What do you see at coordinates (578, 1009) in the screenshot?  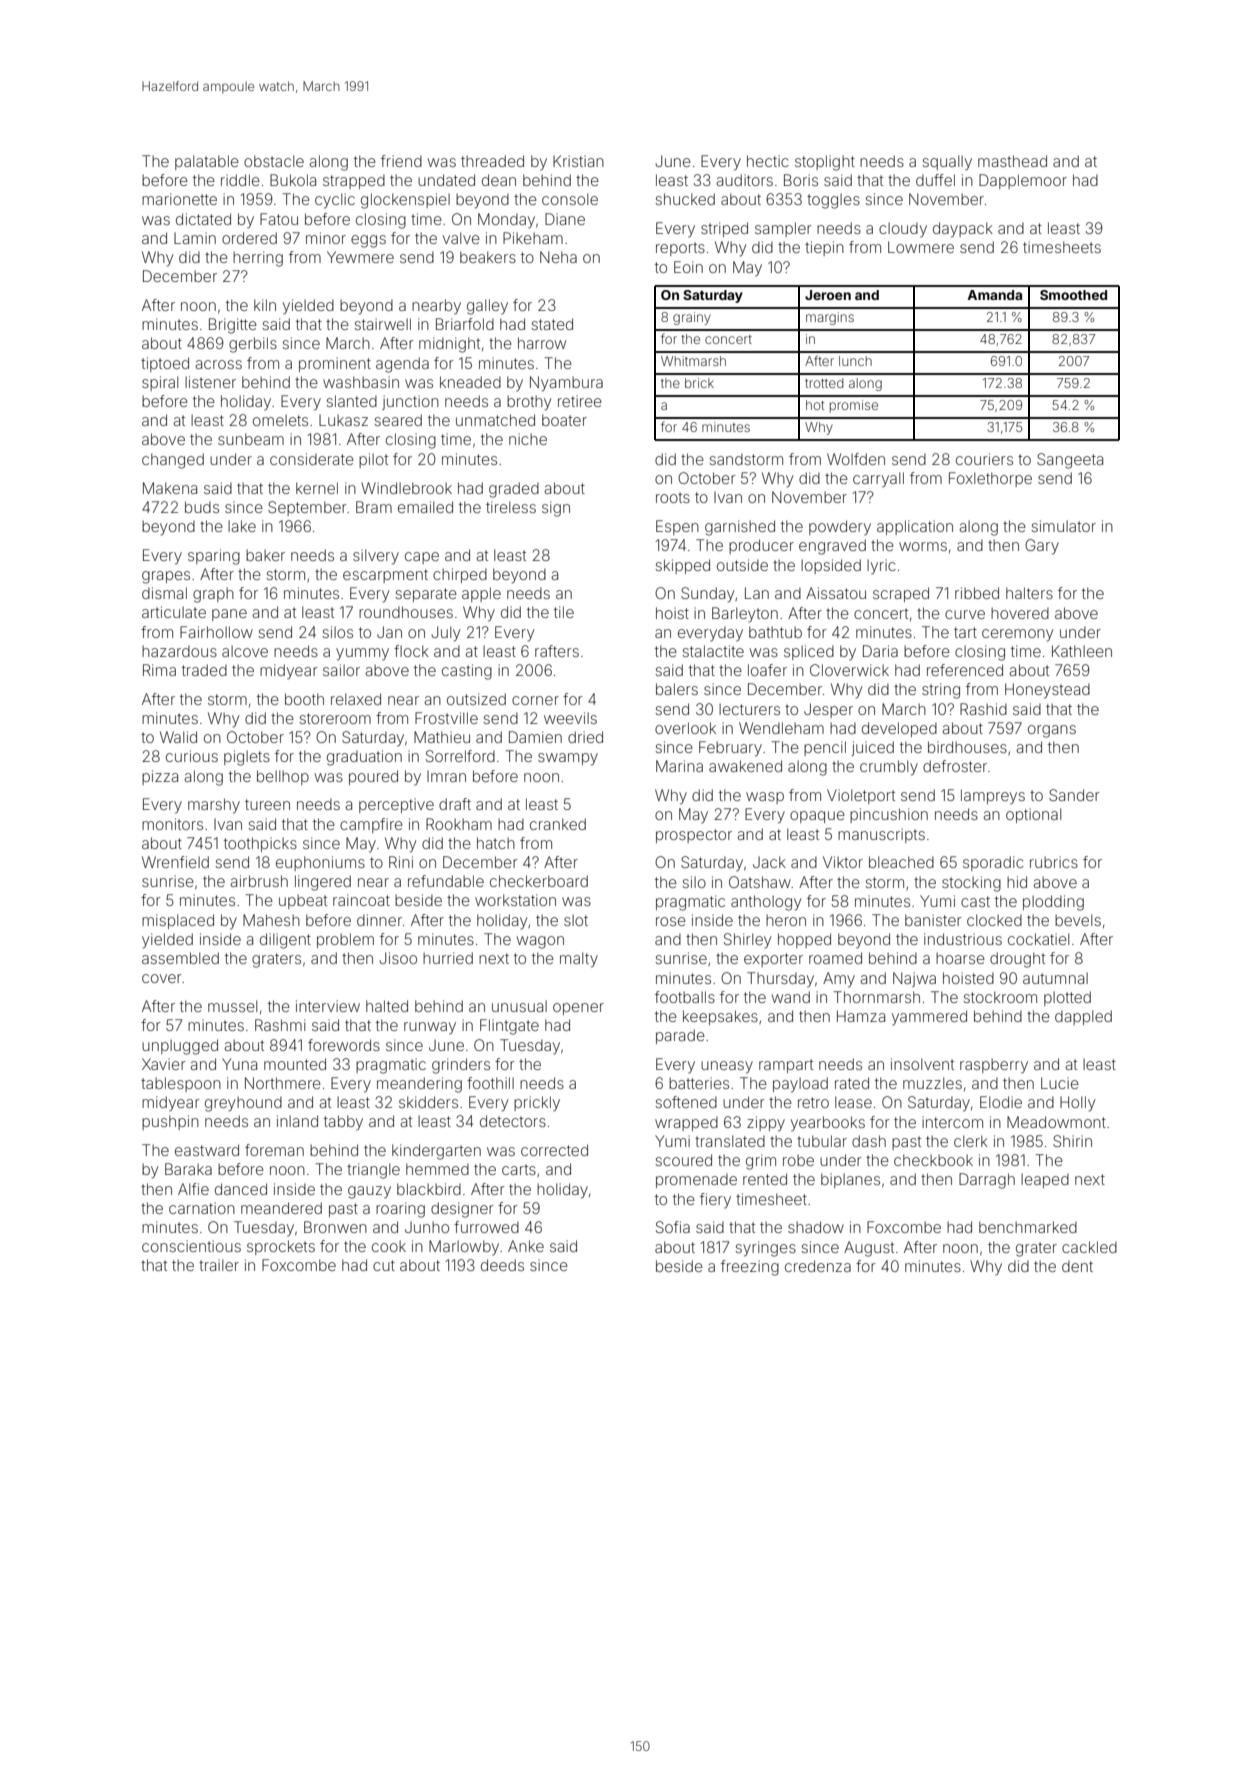 I see `opener` at bounding box center [578, 1009].
